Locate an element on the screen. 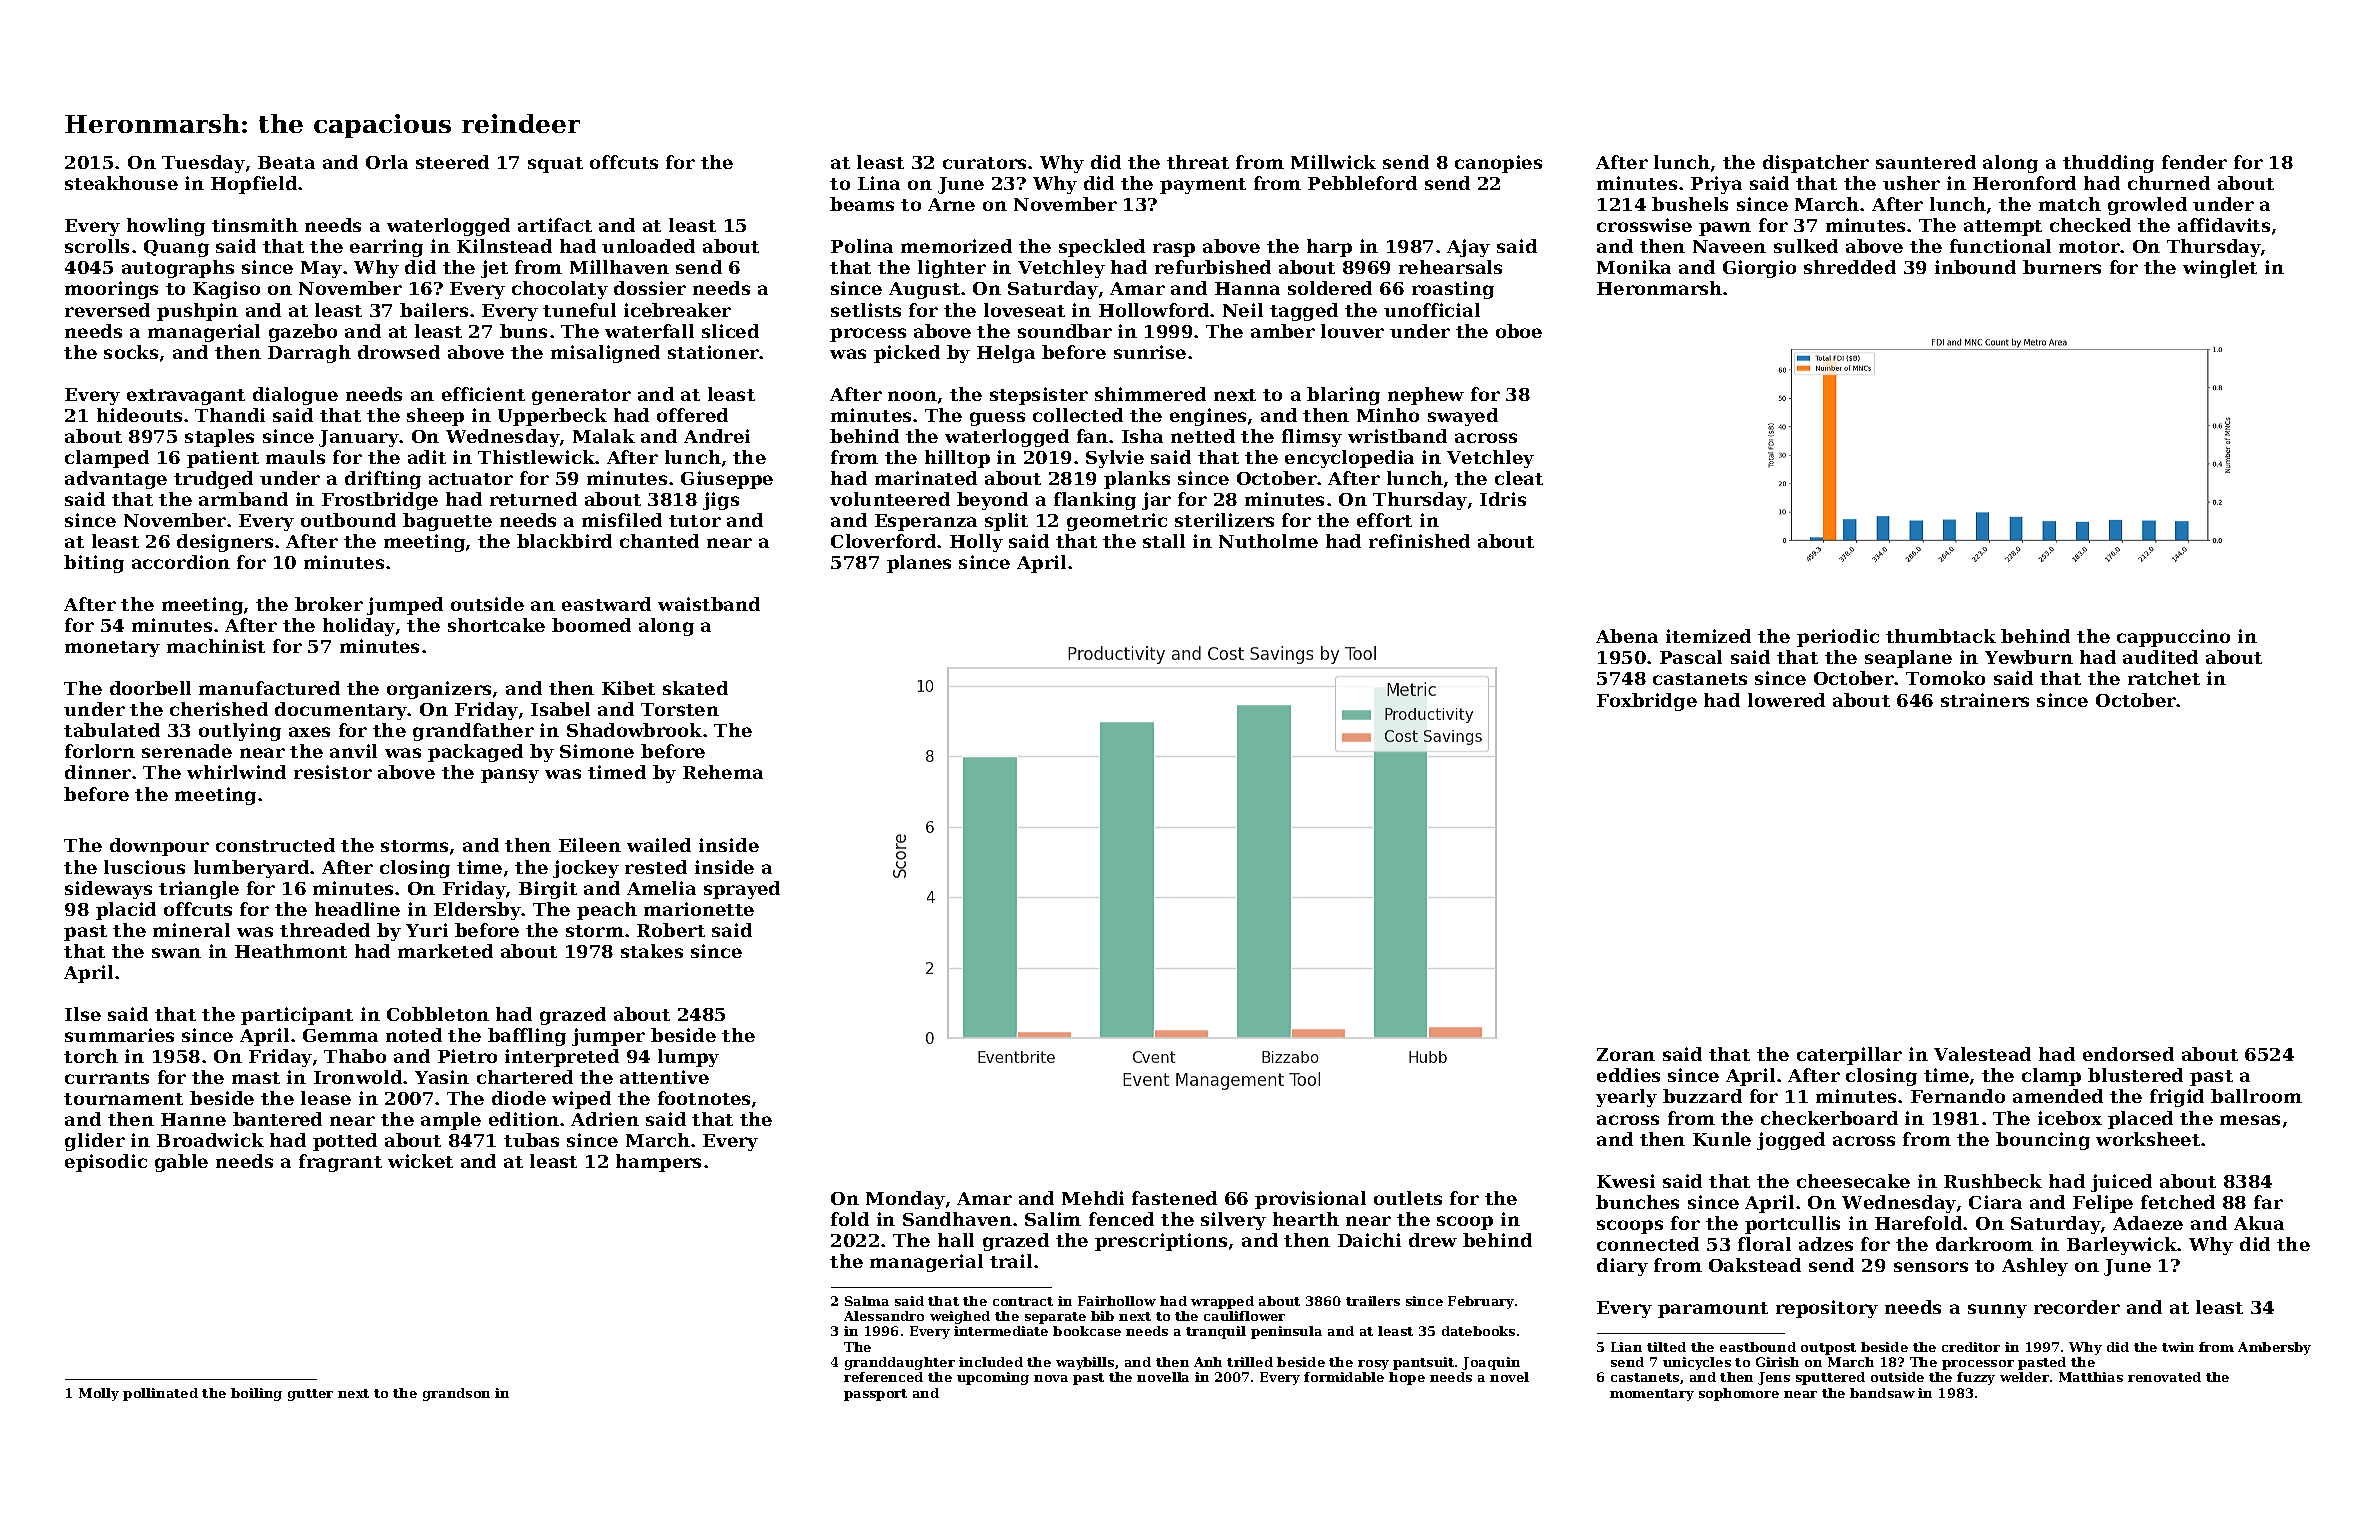 The image size is (2380, 1540). wristband is located at coordinates (1397, 436).
